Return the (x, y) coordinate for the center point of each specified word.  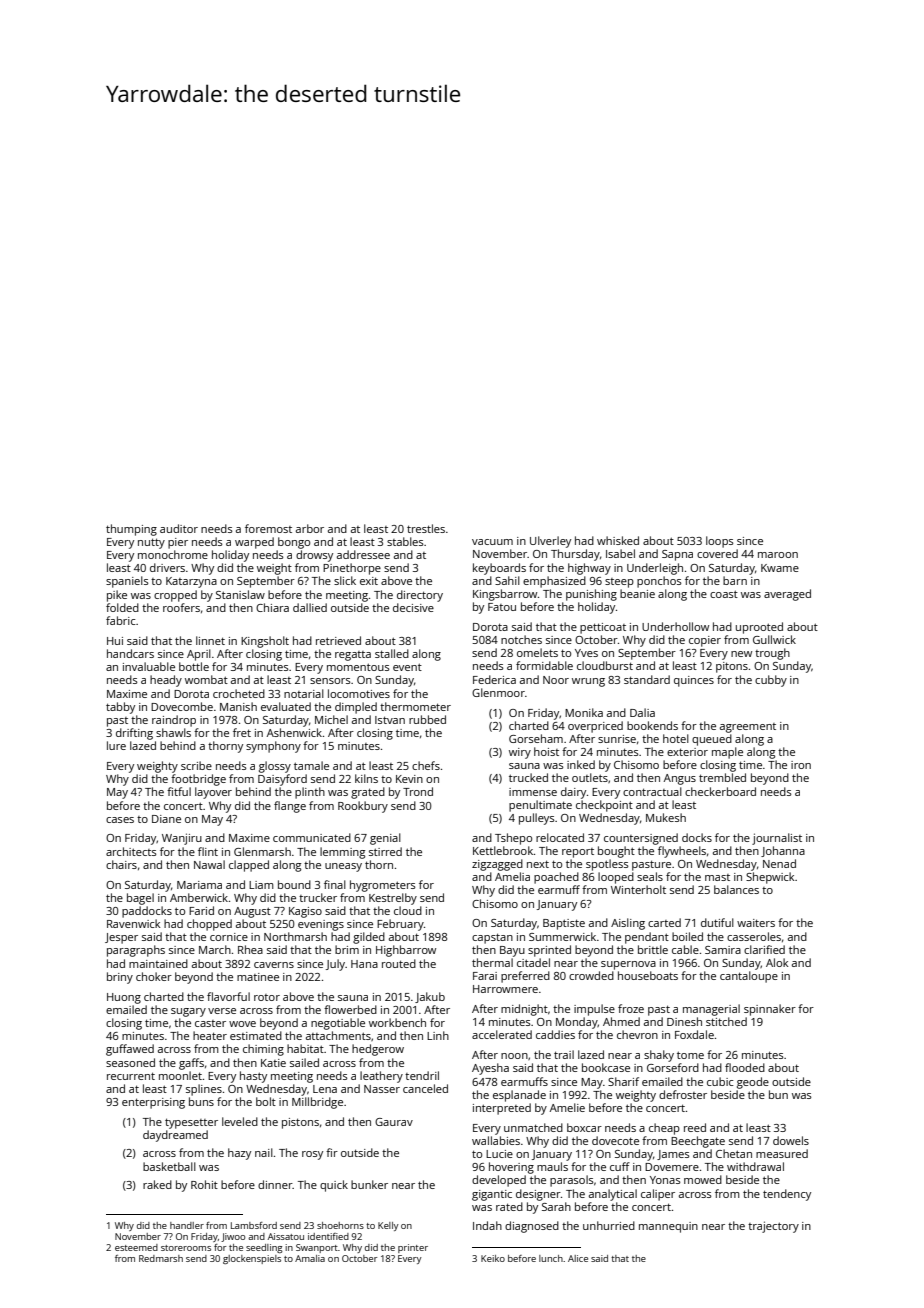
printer (413, 1248)
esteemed (136, 1247)
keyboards (499, 569)
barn (735, 580)
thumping (131, 530)
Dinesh (684, 1021)
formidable (544, 665)
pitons (732, 667)
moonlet (180, 1075)
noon (514, 1056)
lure (116, 745)
